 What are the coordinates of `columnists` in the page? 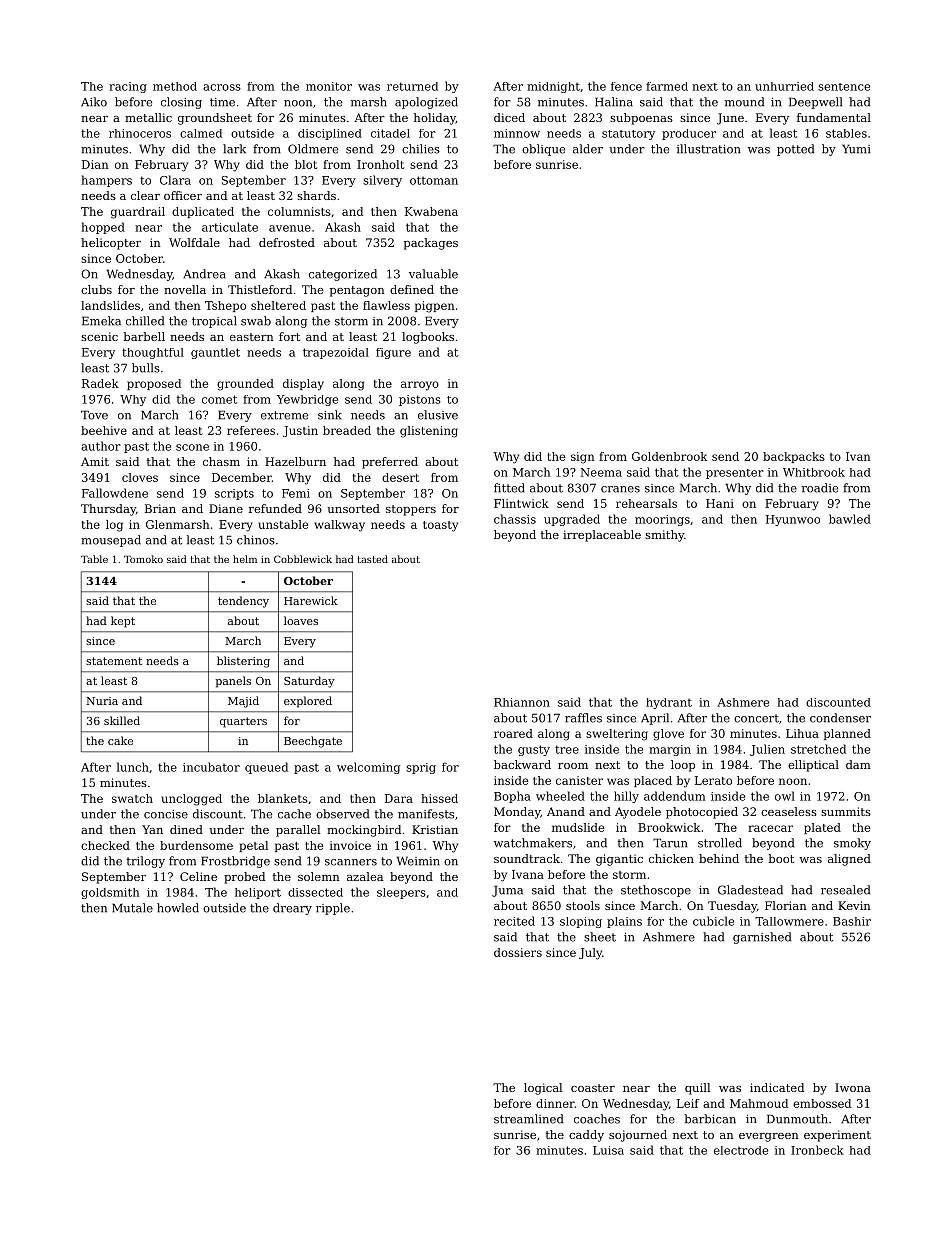 It's located at (299, 211).
